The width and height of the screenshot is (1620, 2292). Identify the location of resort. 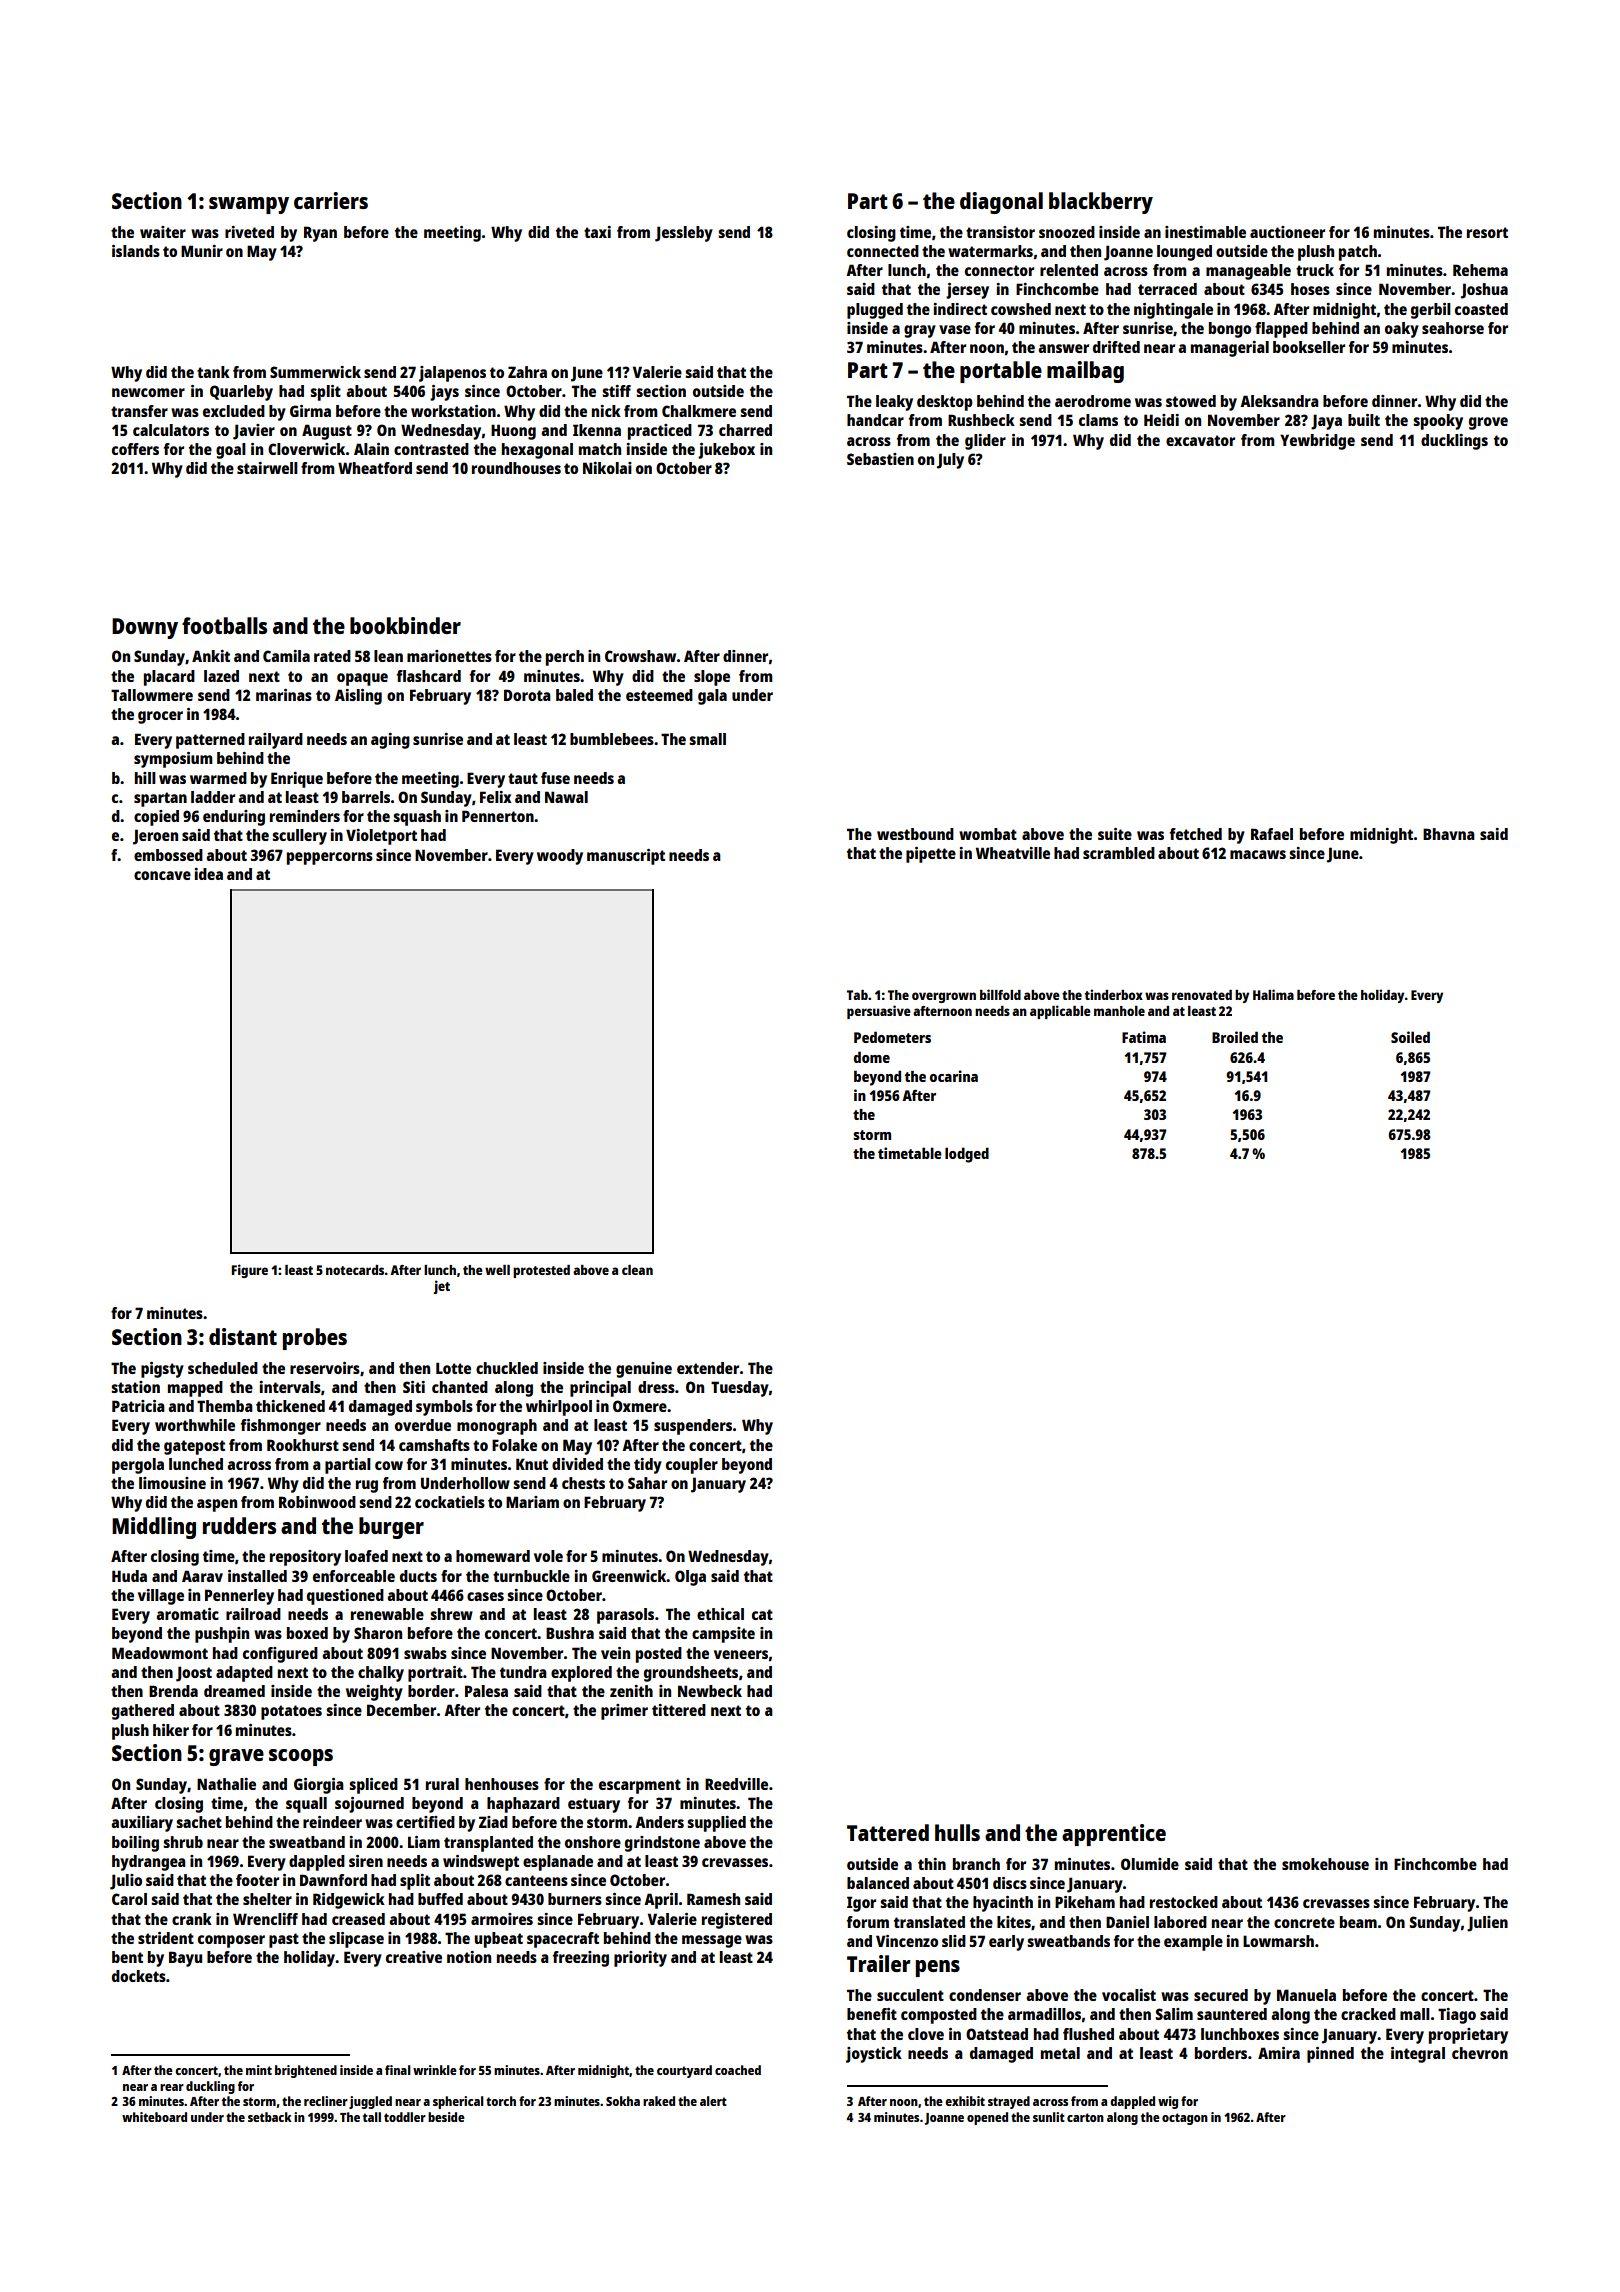
(1487, 232).
